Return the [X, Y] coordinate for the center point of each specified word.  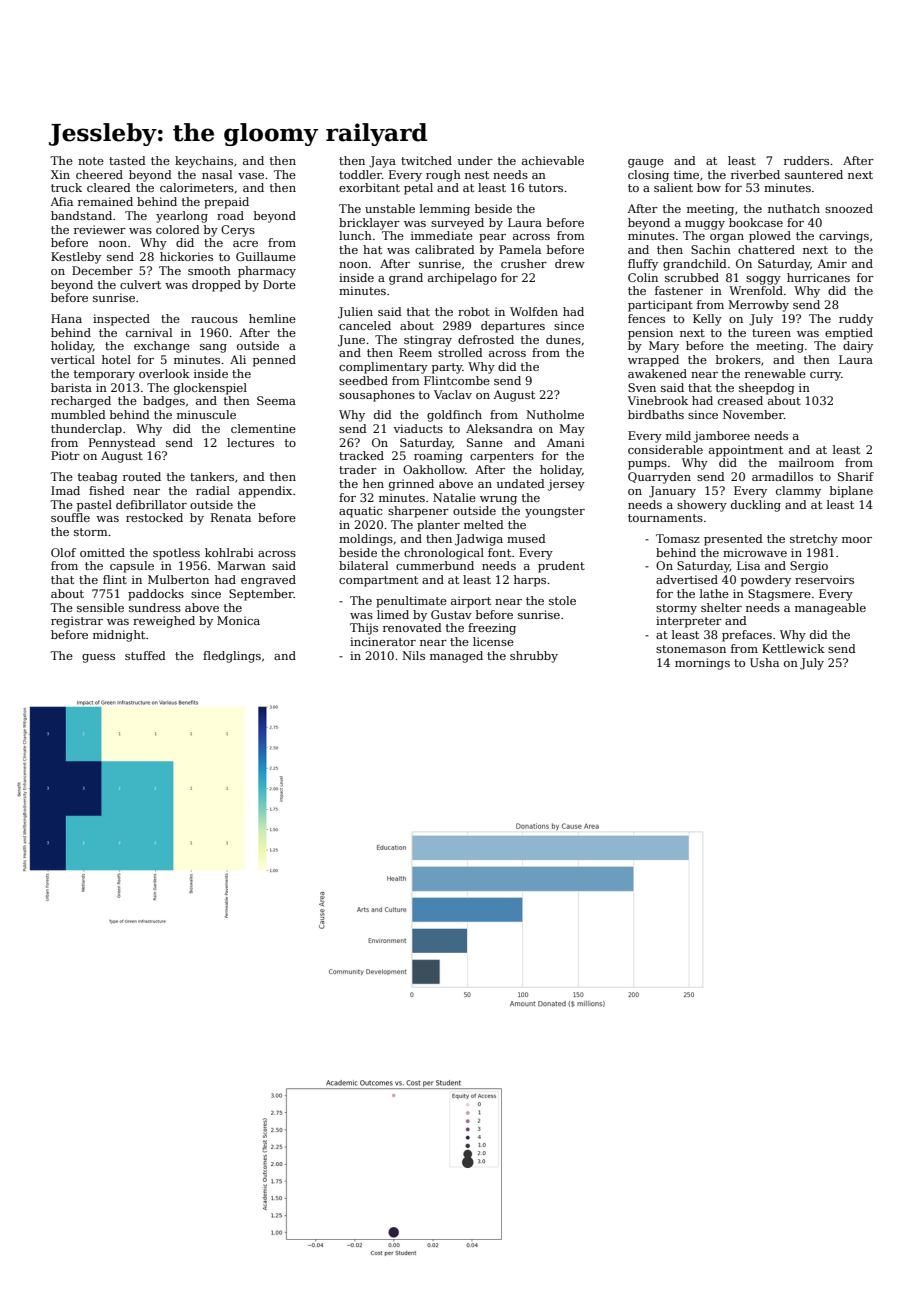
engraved [268, 581]
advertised [687, 579]
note [91, 161]
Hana [66, 318]
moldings [366, 540]
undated [521, 483]
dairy [858, 347]
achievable [553, 160]
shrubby [534, 657]
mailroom [806, 462]
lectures [250, 442]
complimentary [383, 368]
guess [98, 658]
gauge [646, 163]
